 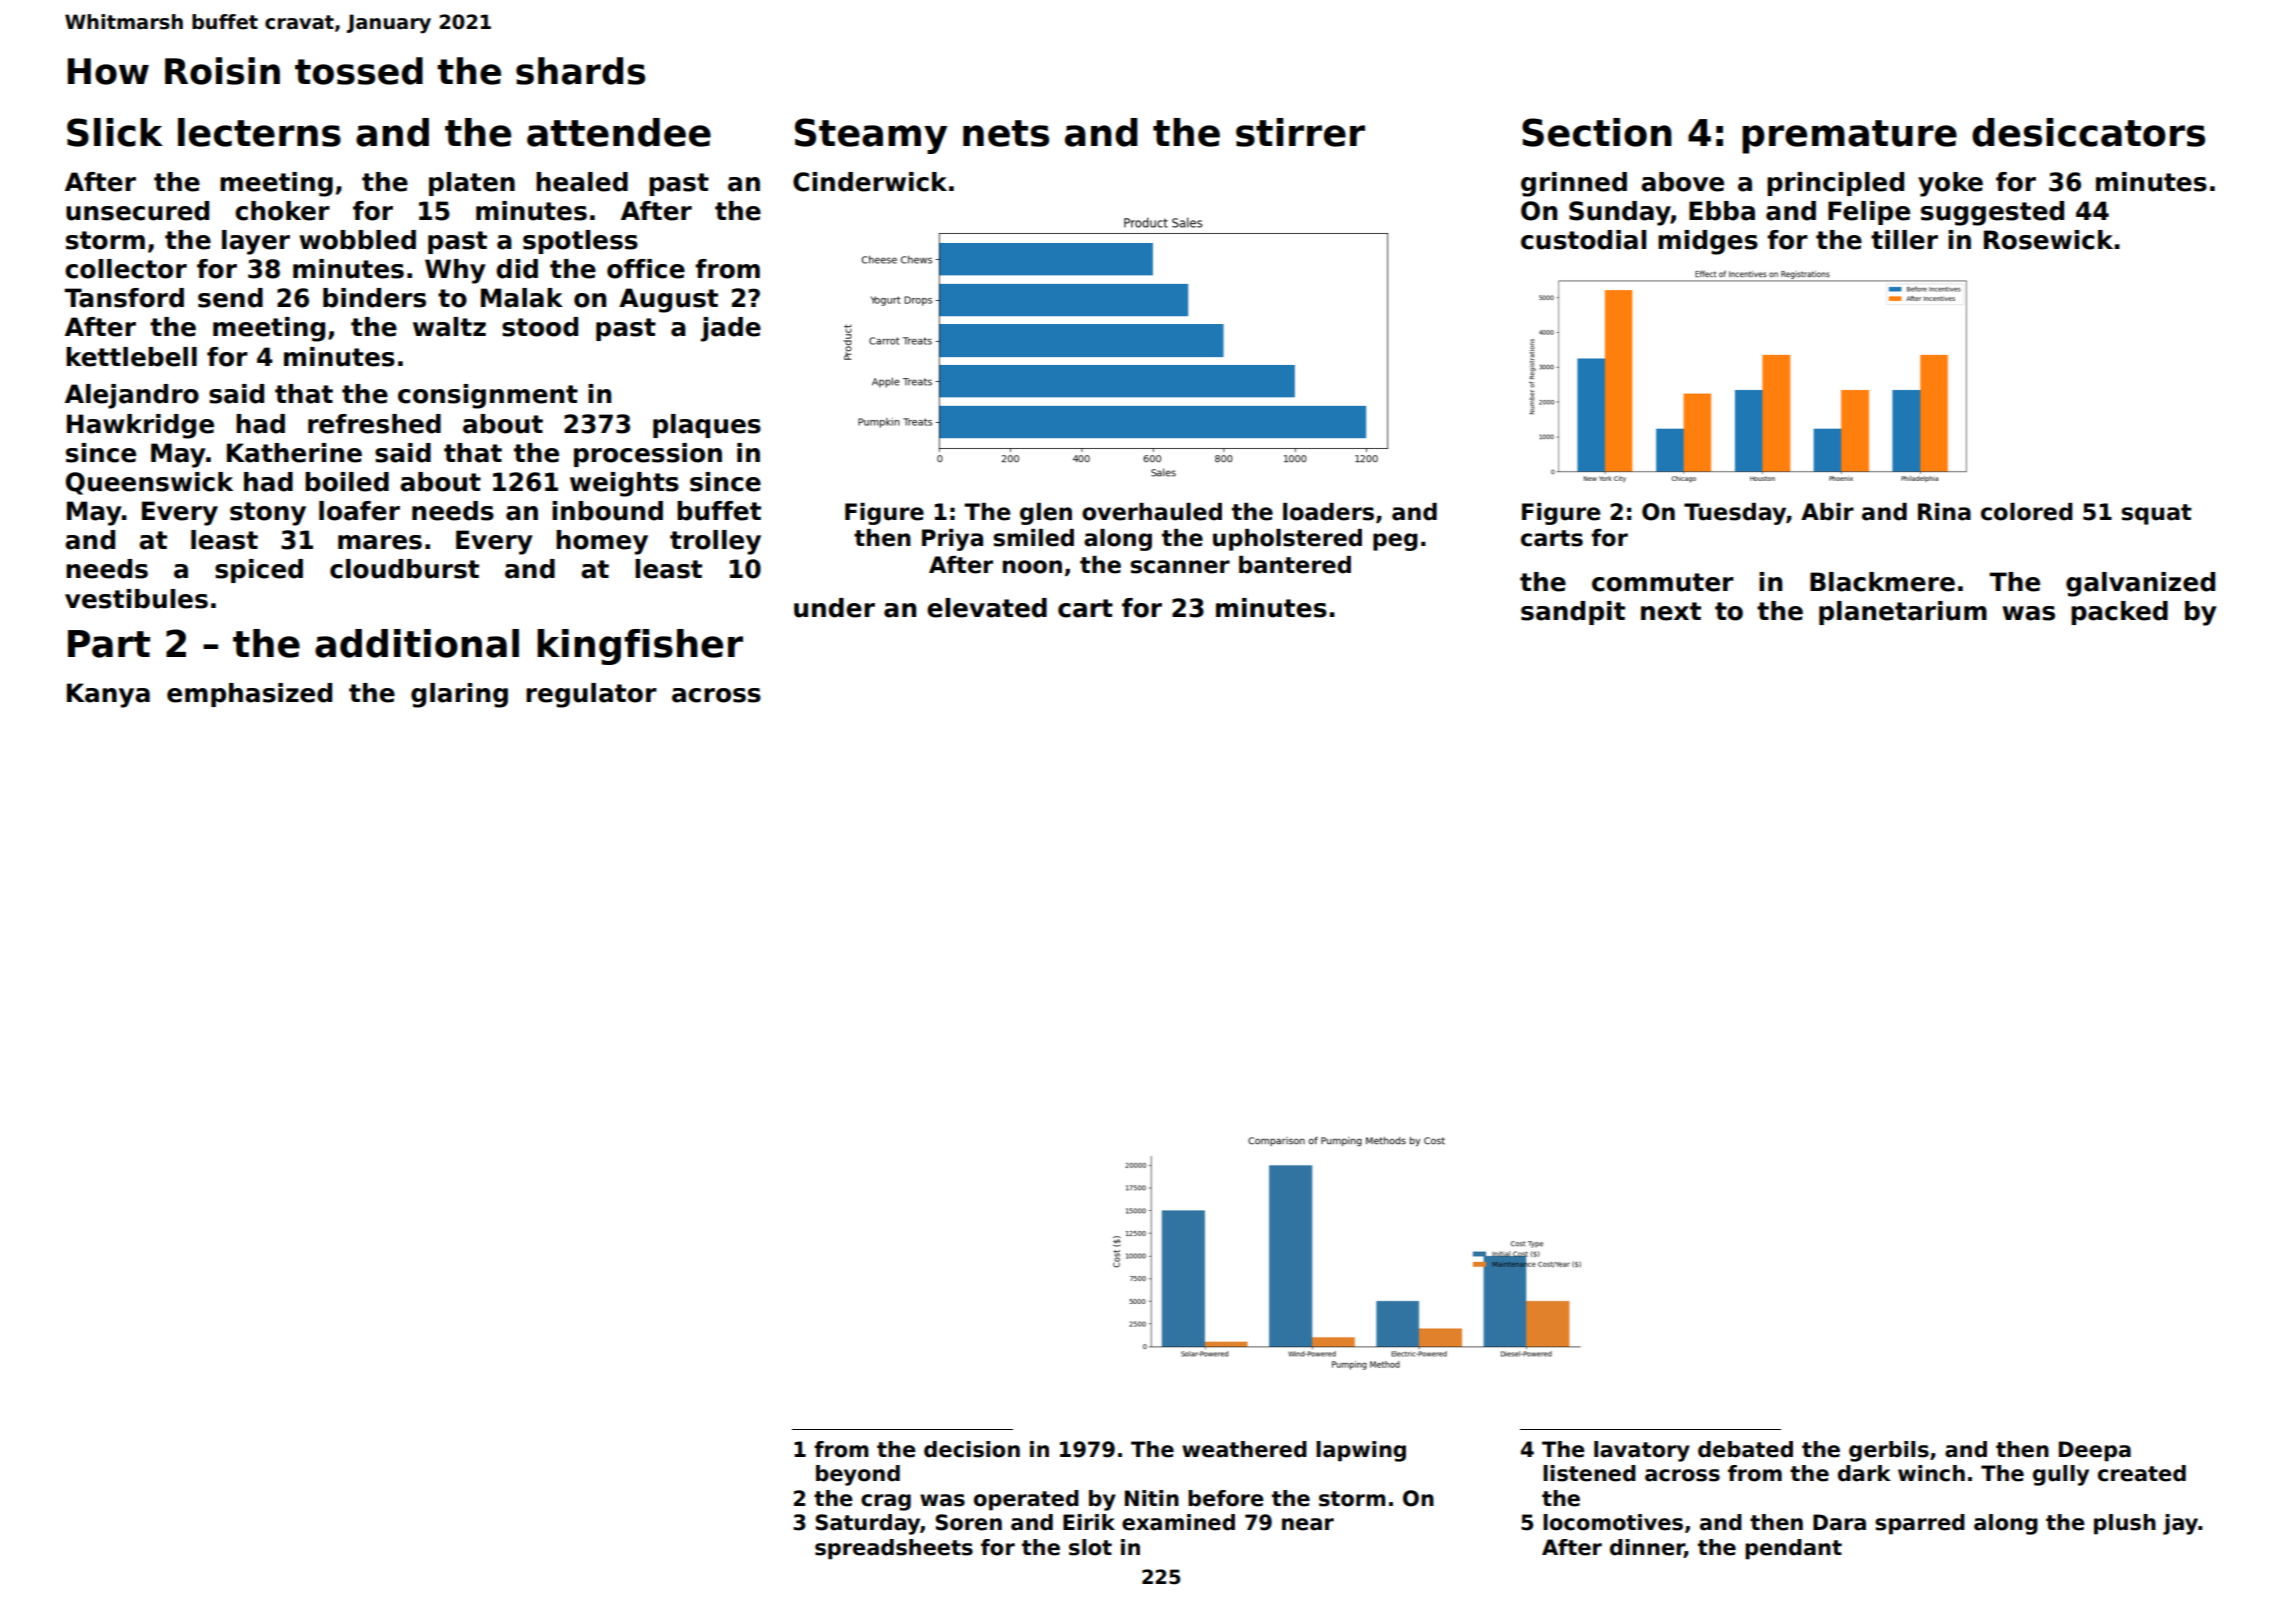 I want to click on planetarium, so click(x=1903, y=613).
